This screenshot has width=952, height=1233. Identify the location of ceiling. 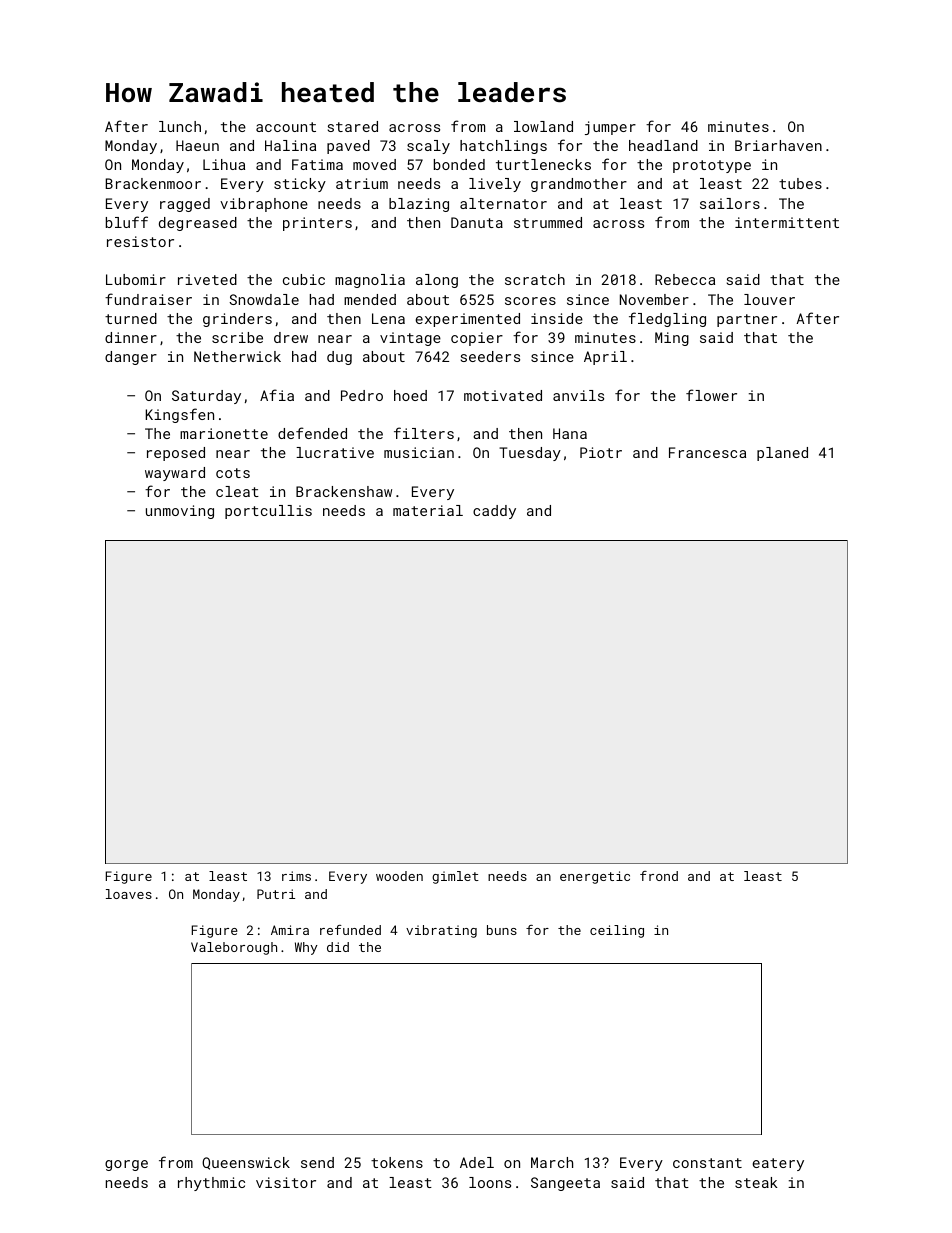
(617, 931).
